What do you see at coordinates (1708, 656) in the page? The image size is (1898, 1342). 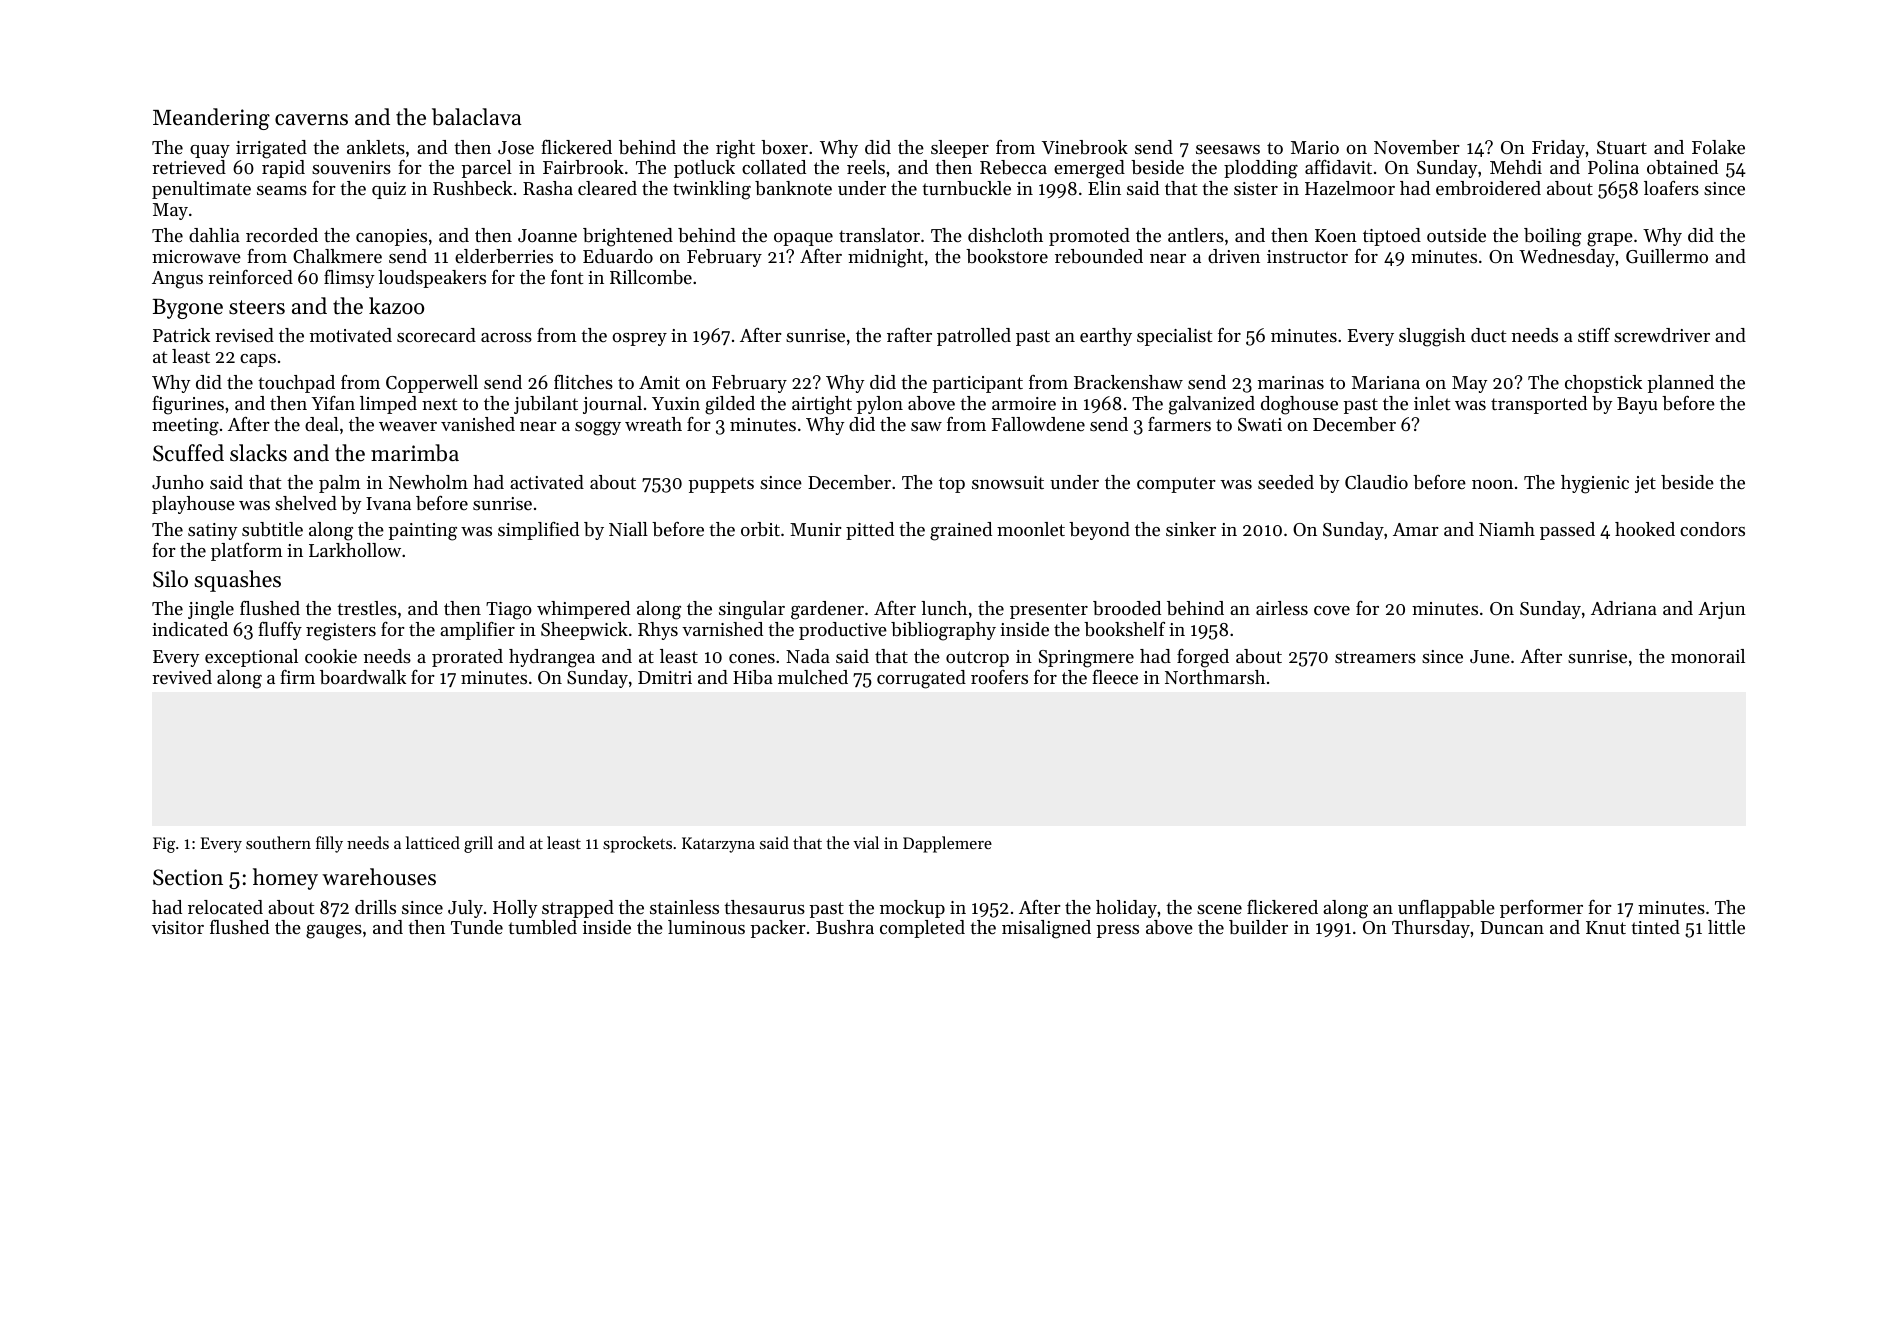 I see `monorail` at bounding box center [1708, 656].
